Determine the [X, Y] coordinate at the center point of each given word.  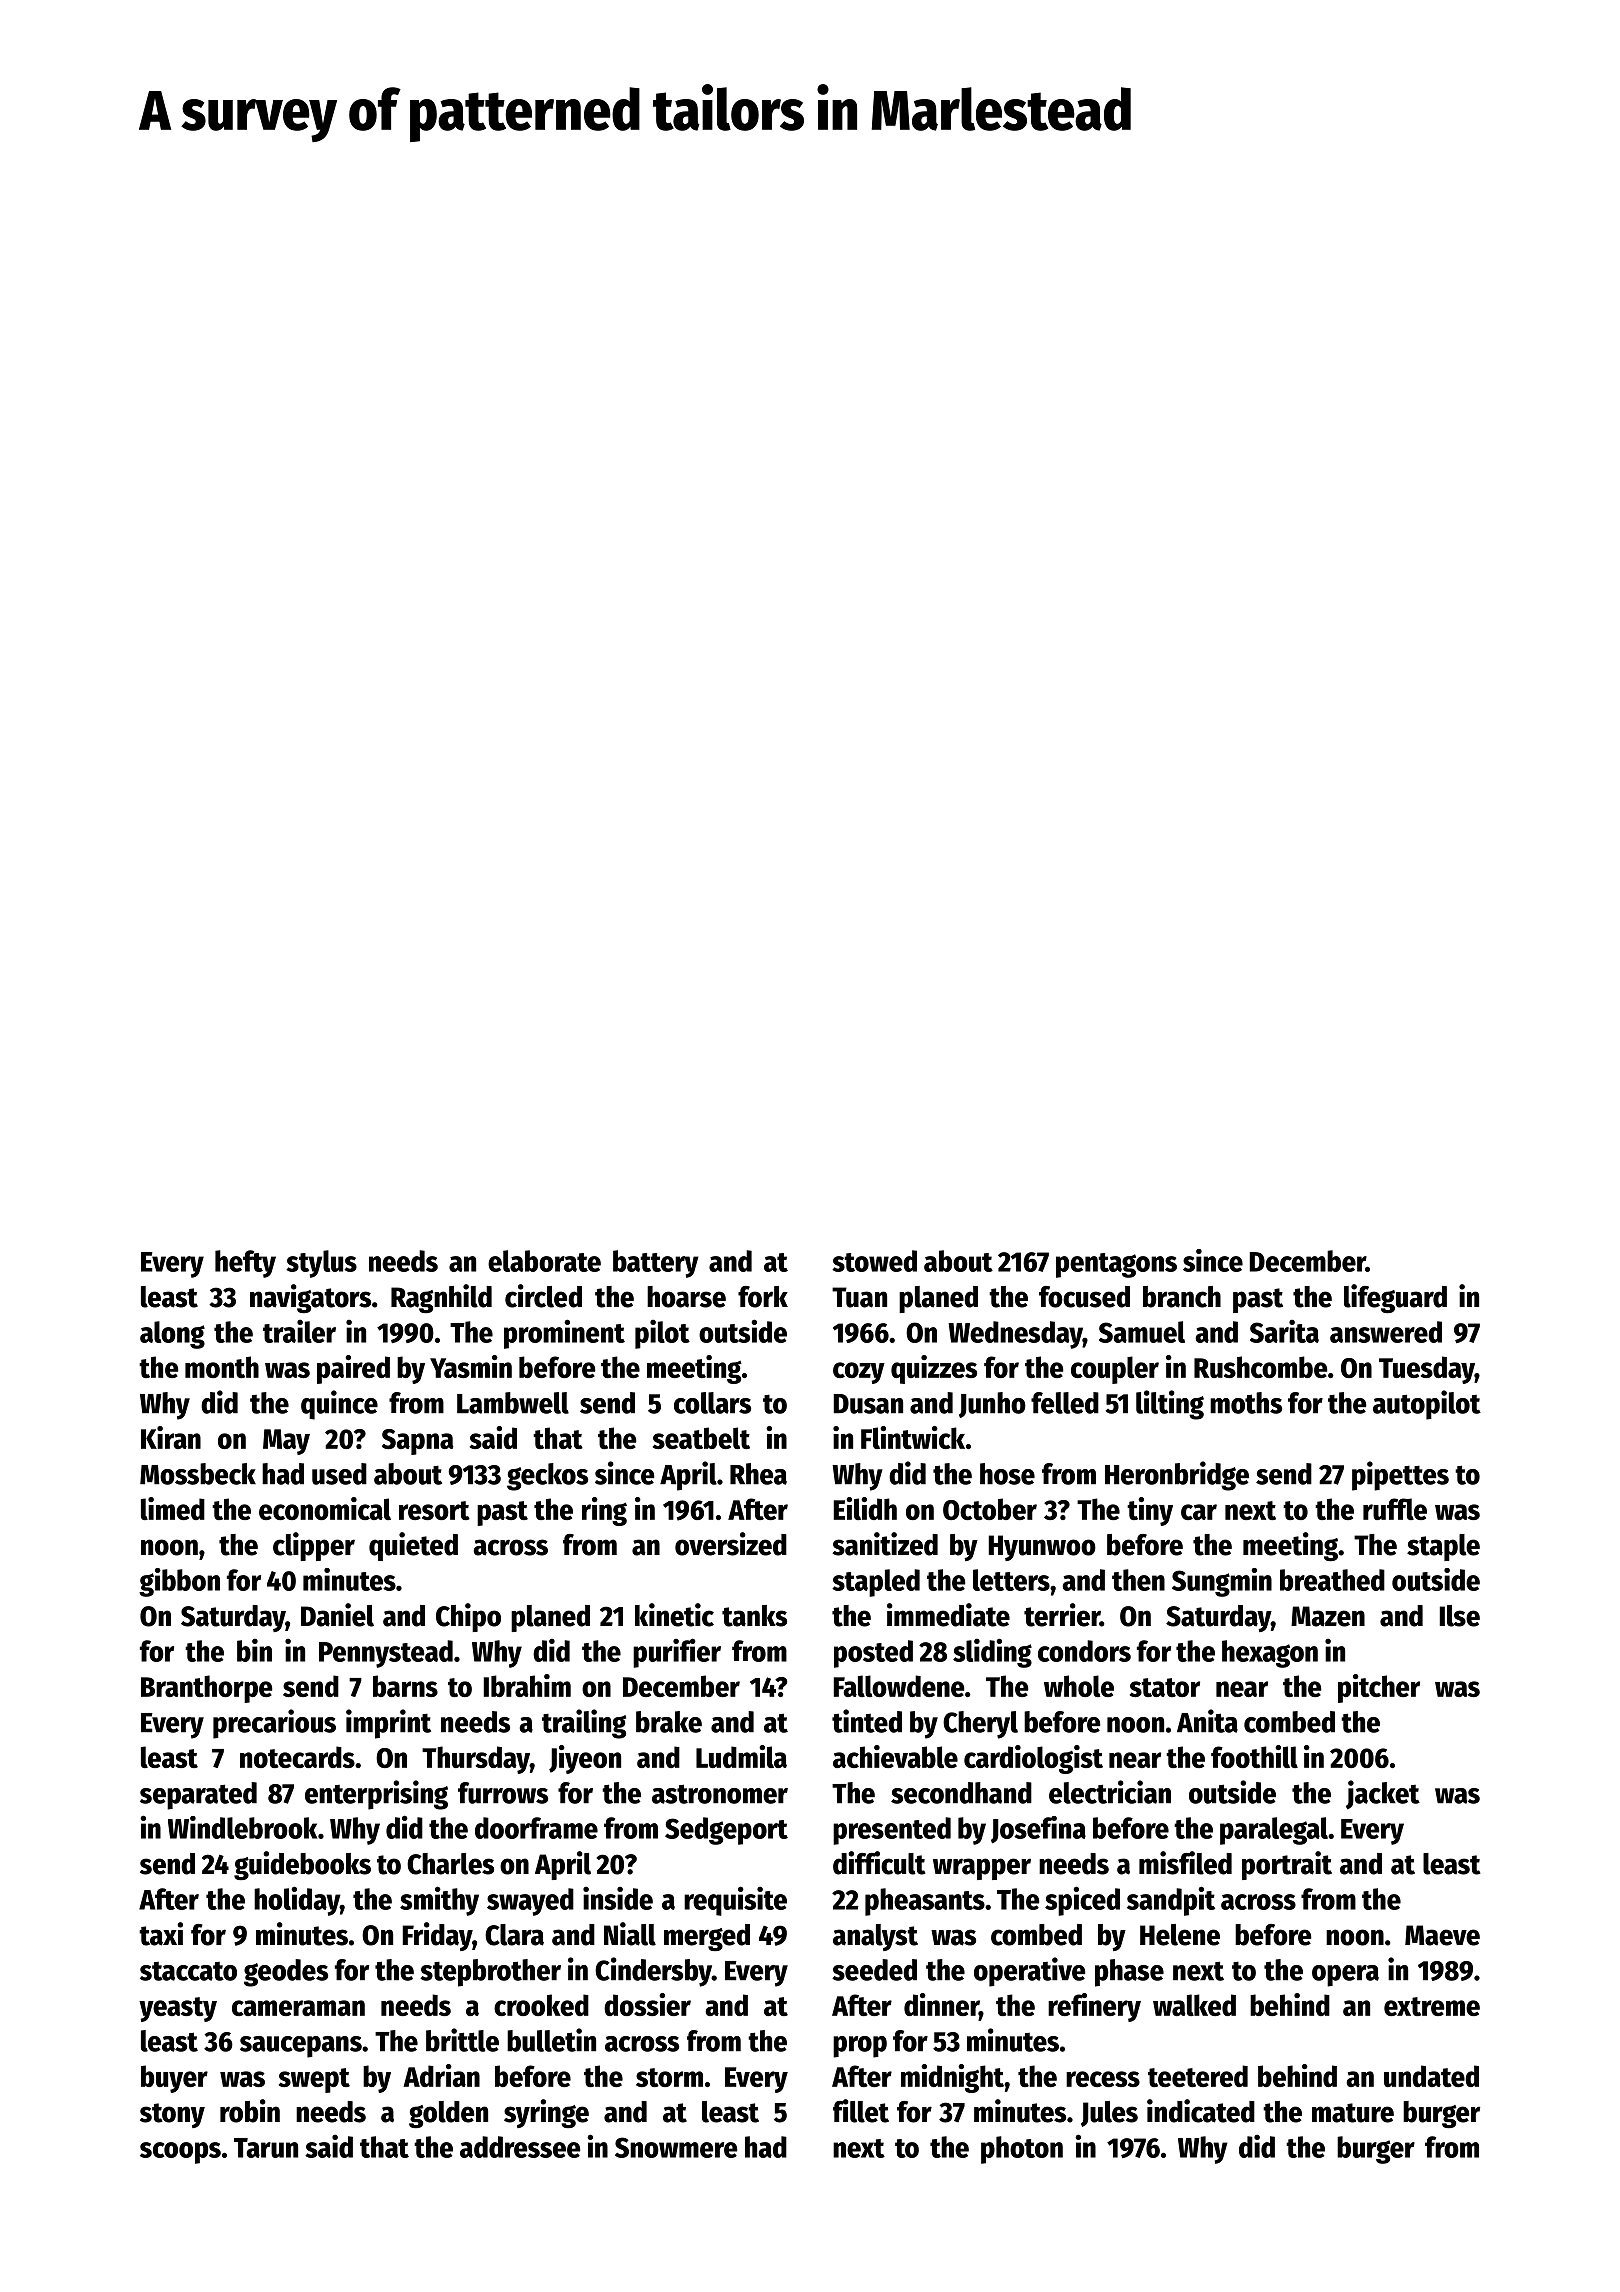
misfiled [1185, 1863]
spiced [1082, 1901]
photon [1022, 2150]
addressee [520, 2147]
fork [763, 1297]
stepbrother [490, 1973]
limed [173, 1508]
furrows [503, 1793]
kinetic [674, 1615]
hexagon [1270, 1654]
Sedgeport [726, 1831]
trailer [299, 1331]
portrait [1287, 1865]
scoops [180, 2153]
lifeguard [1395, 1298]
